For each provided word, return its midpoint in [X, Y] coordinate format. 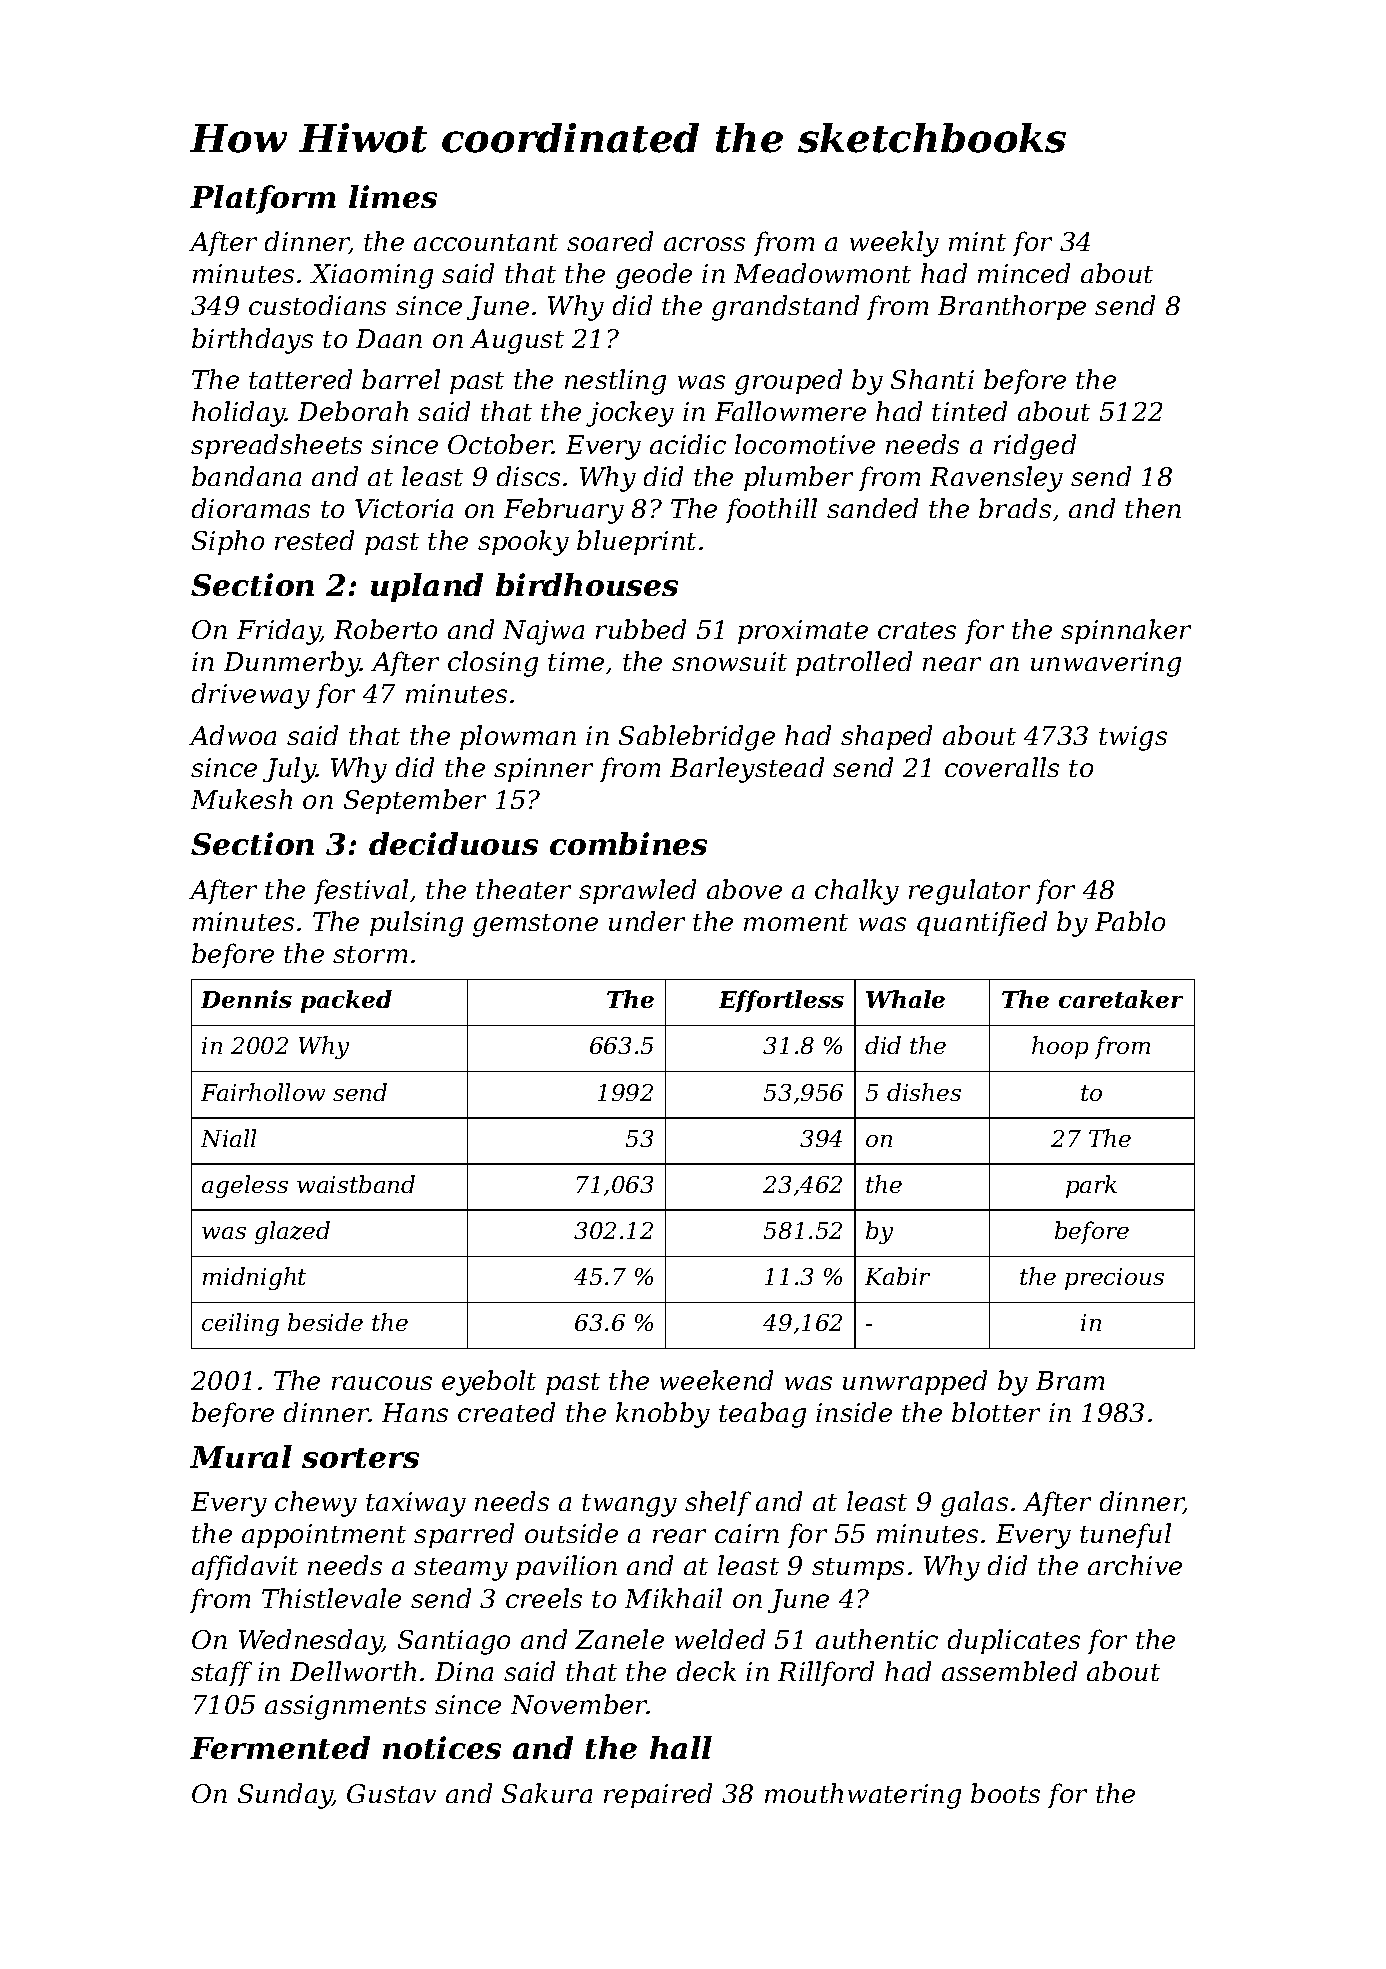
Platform [263, 199]
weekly [894, 244]
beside [325, 1322]
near [952, 664]
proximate [803, 632]
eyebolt [489, 1383]
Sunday [285, 1796]
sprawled [637, 891]
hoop [1060, 1047]
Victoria [404, 508]
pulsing [416, 924]
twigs [1133, 738]
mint [977, 241]
